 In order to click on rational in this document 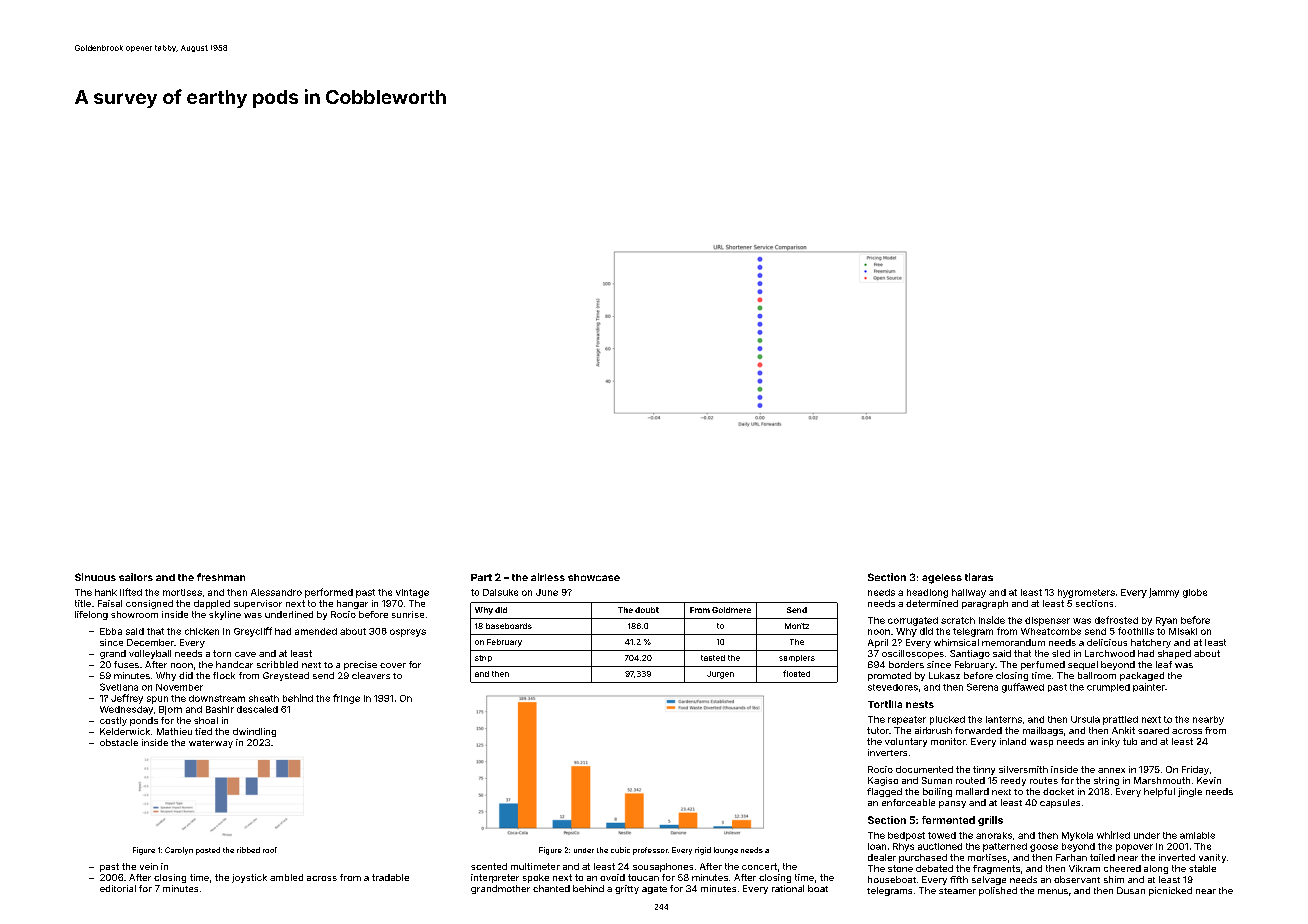, I will do `click(788, 888)`.
